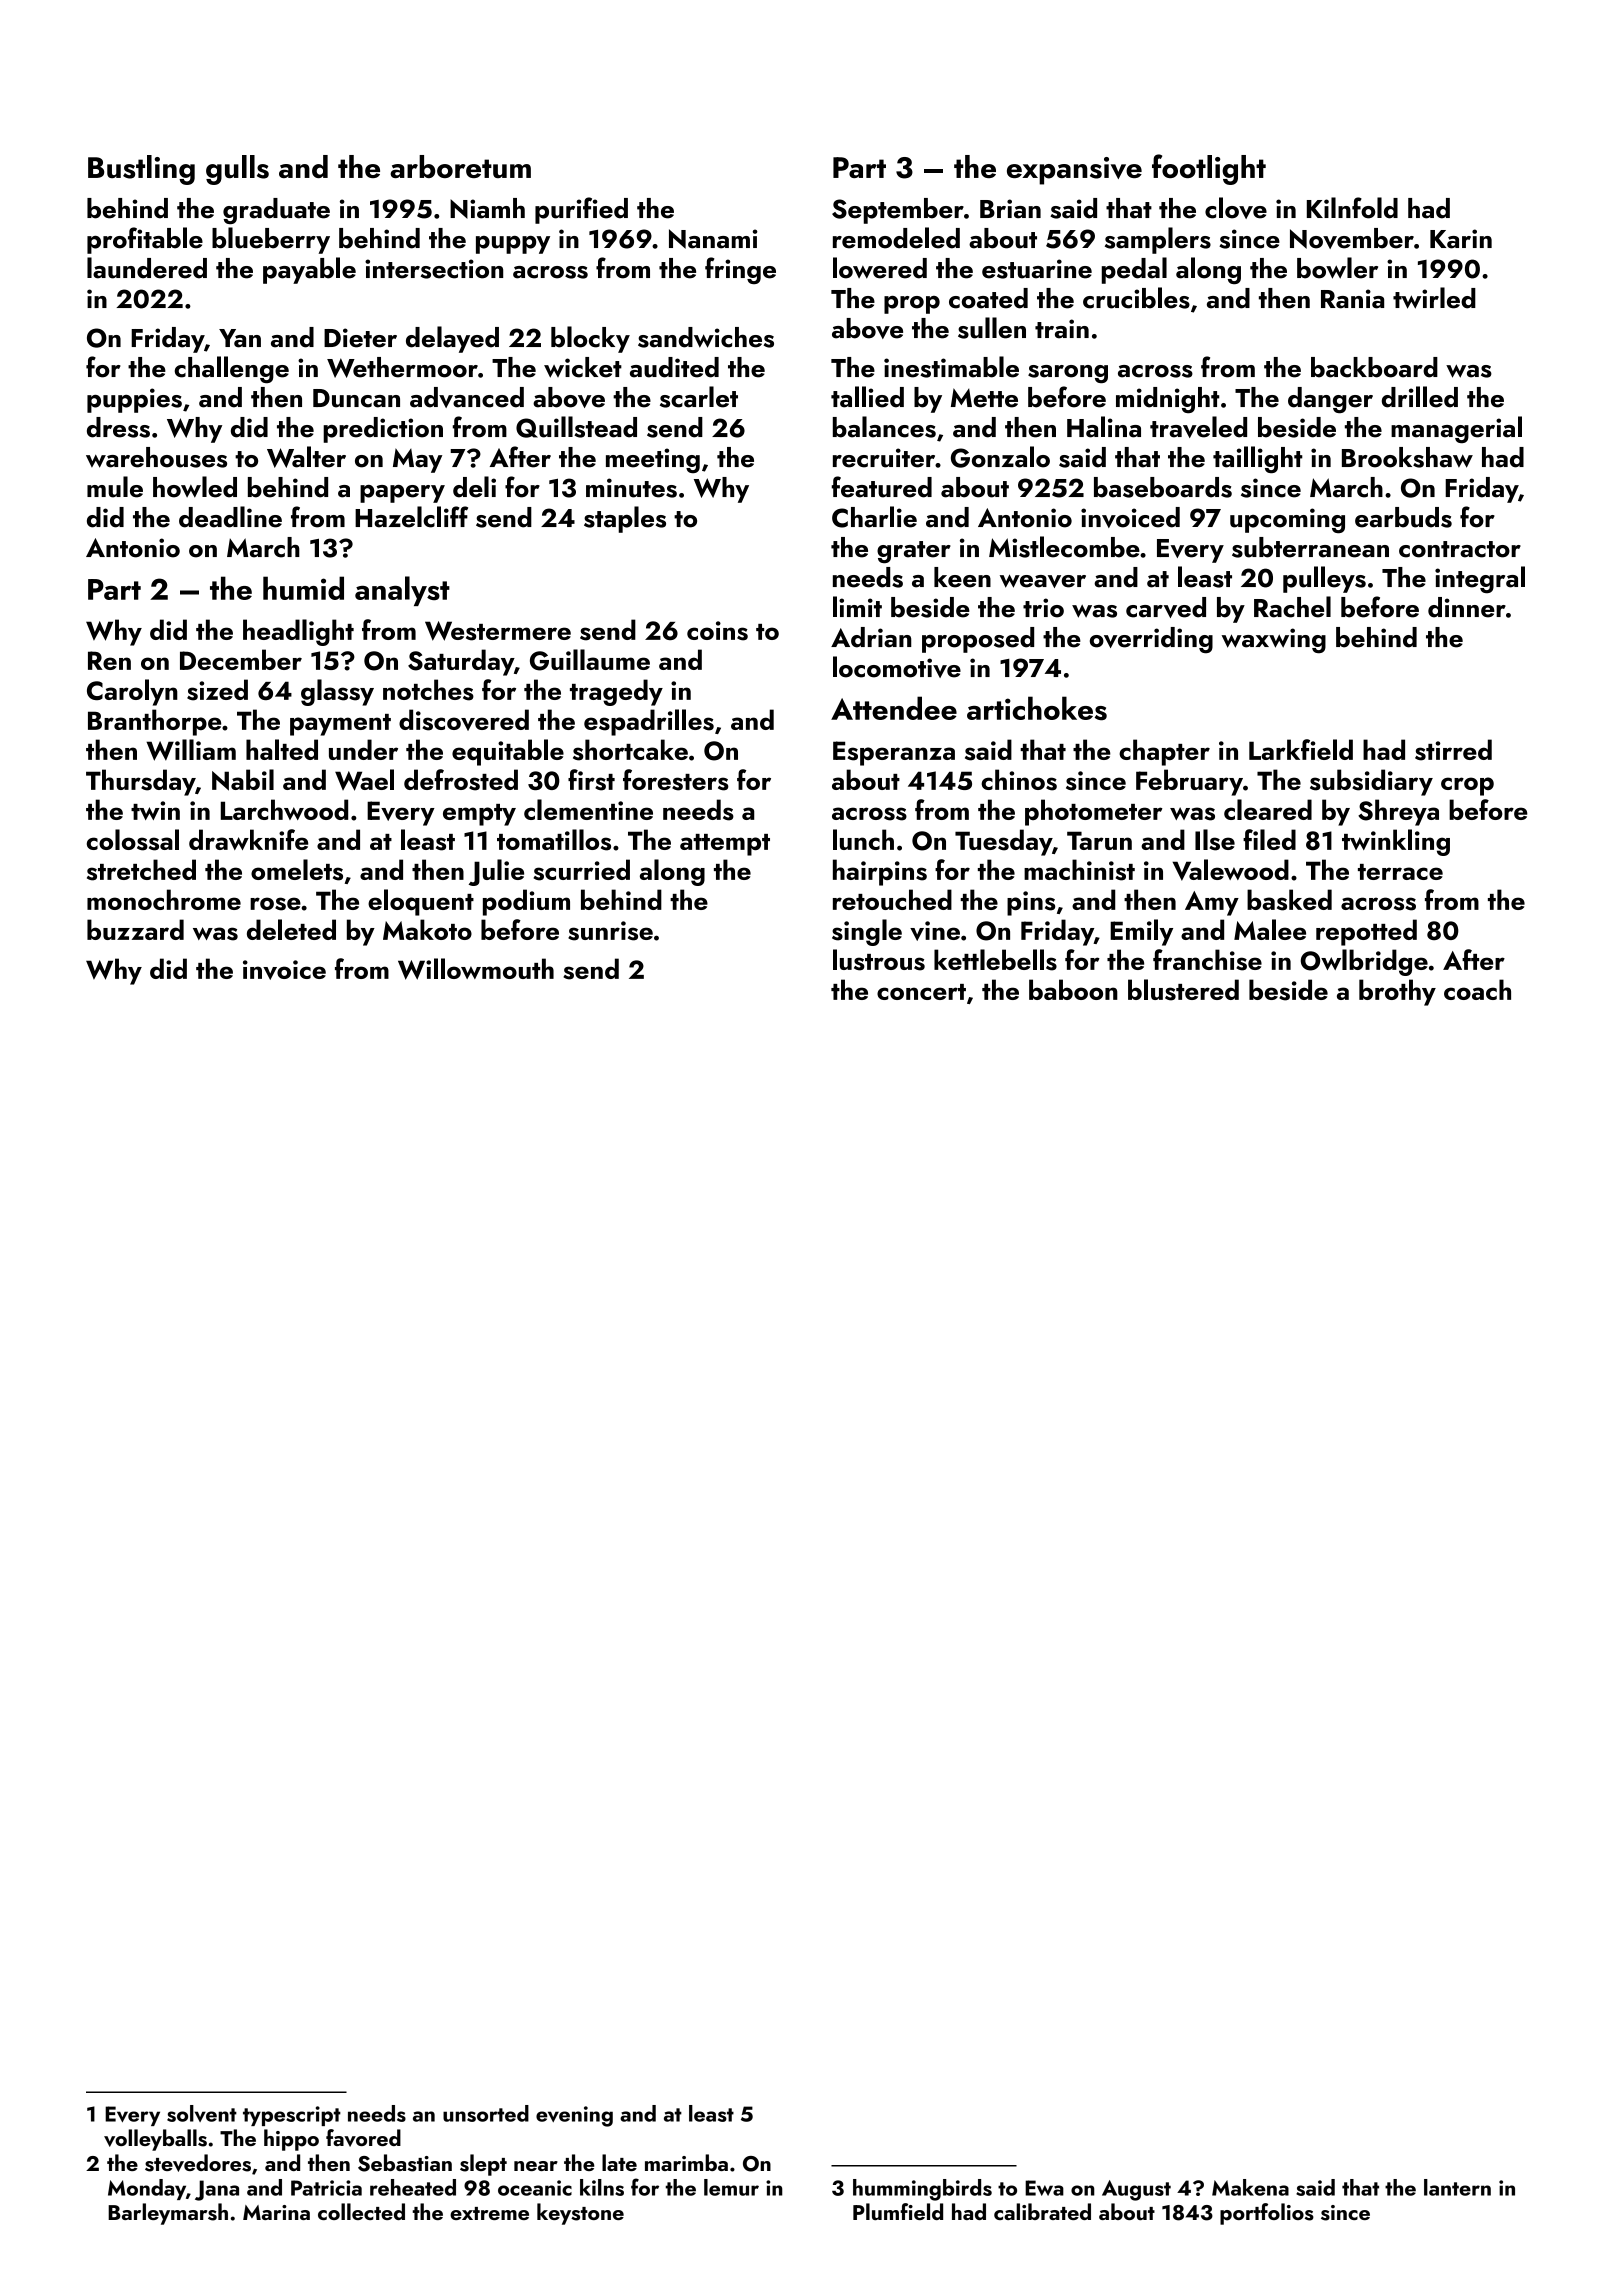  I want to click on Plumfield, so click(898, 2211).
